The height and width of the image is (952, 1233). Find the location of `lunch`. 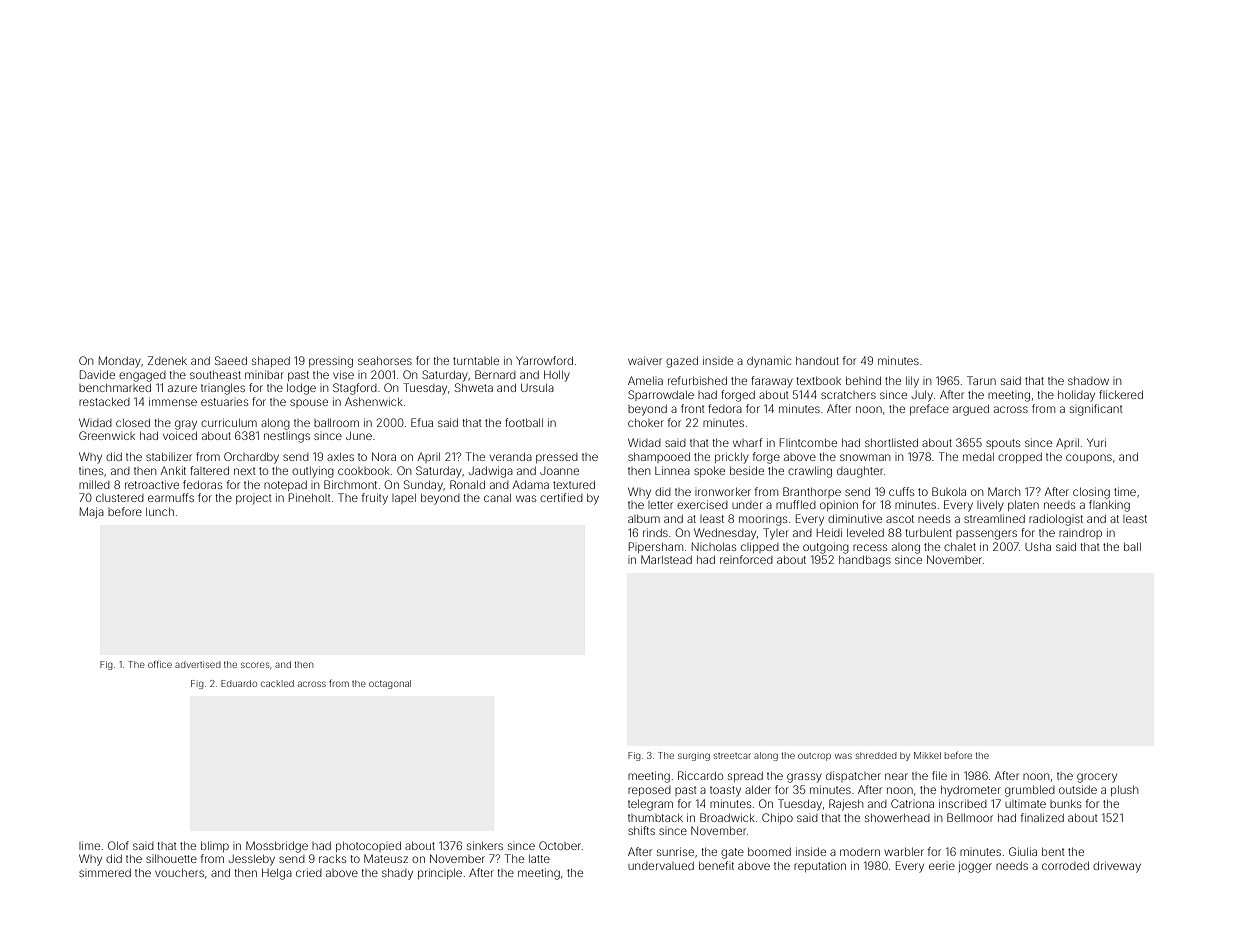

lunch is located at coordinates (160, 512).
